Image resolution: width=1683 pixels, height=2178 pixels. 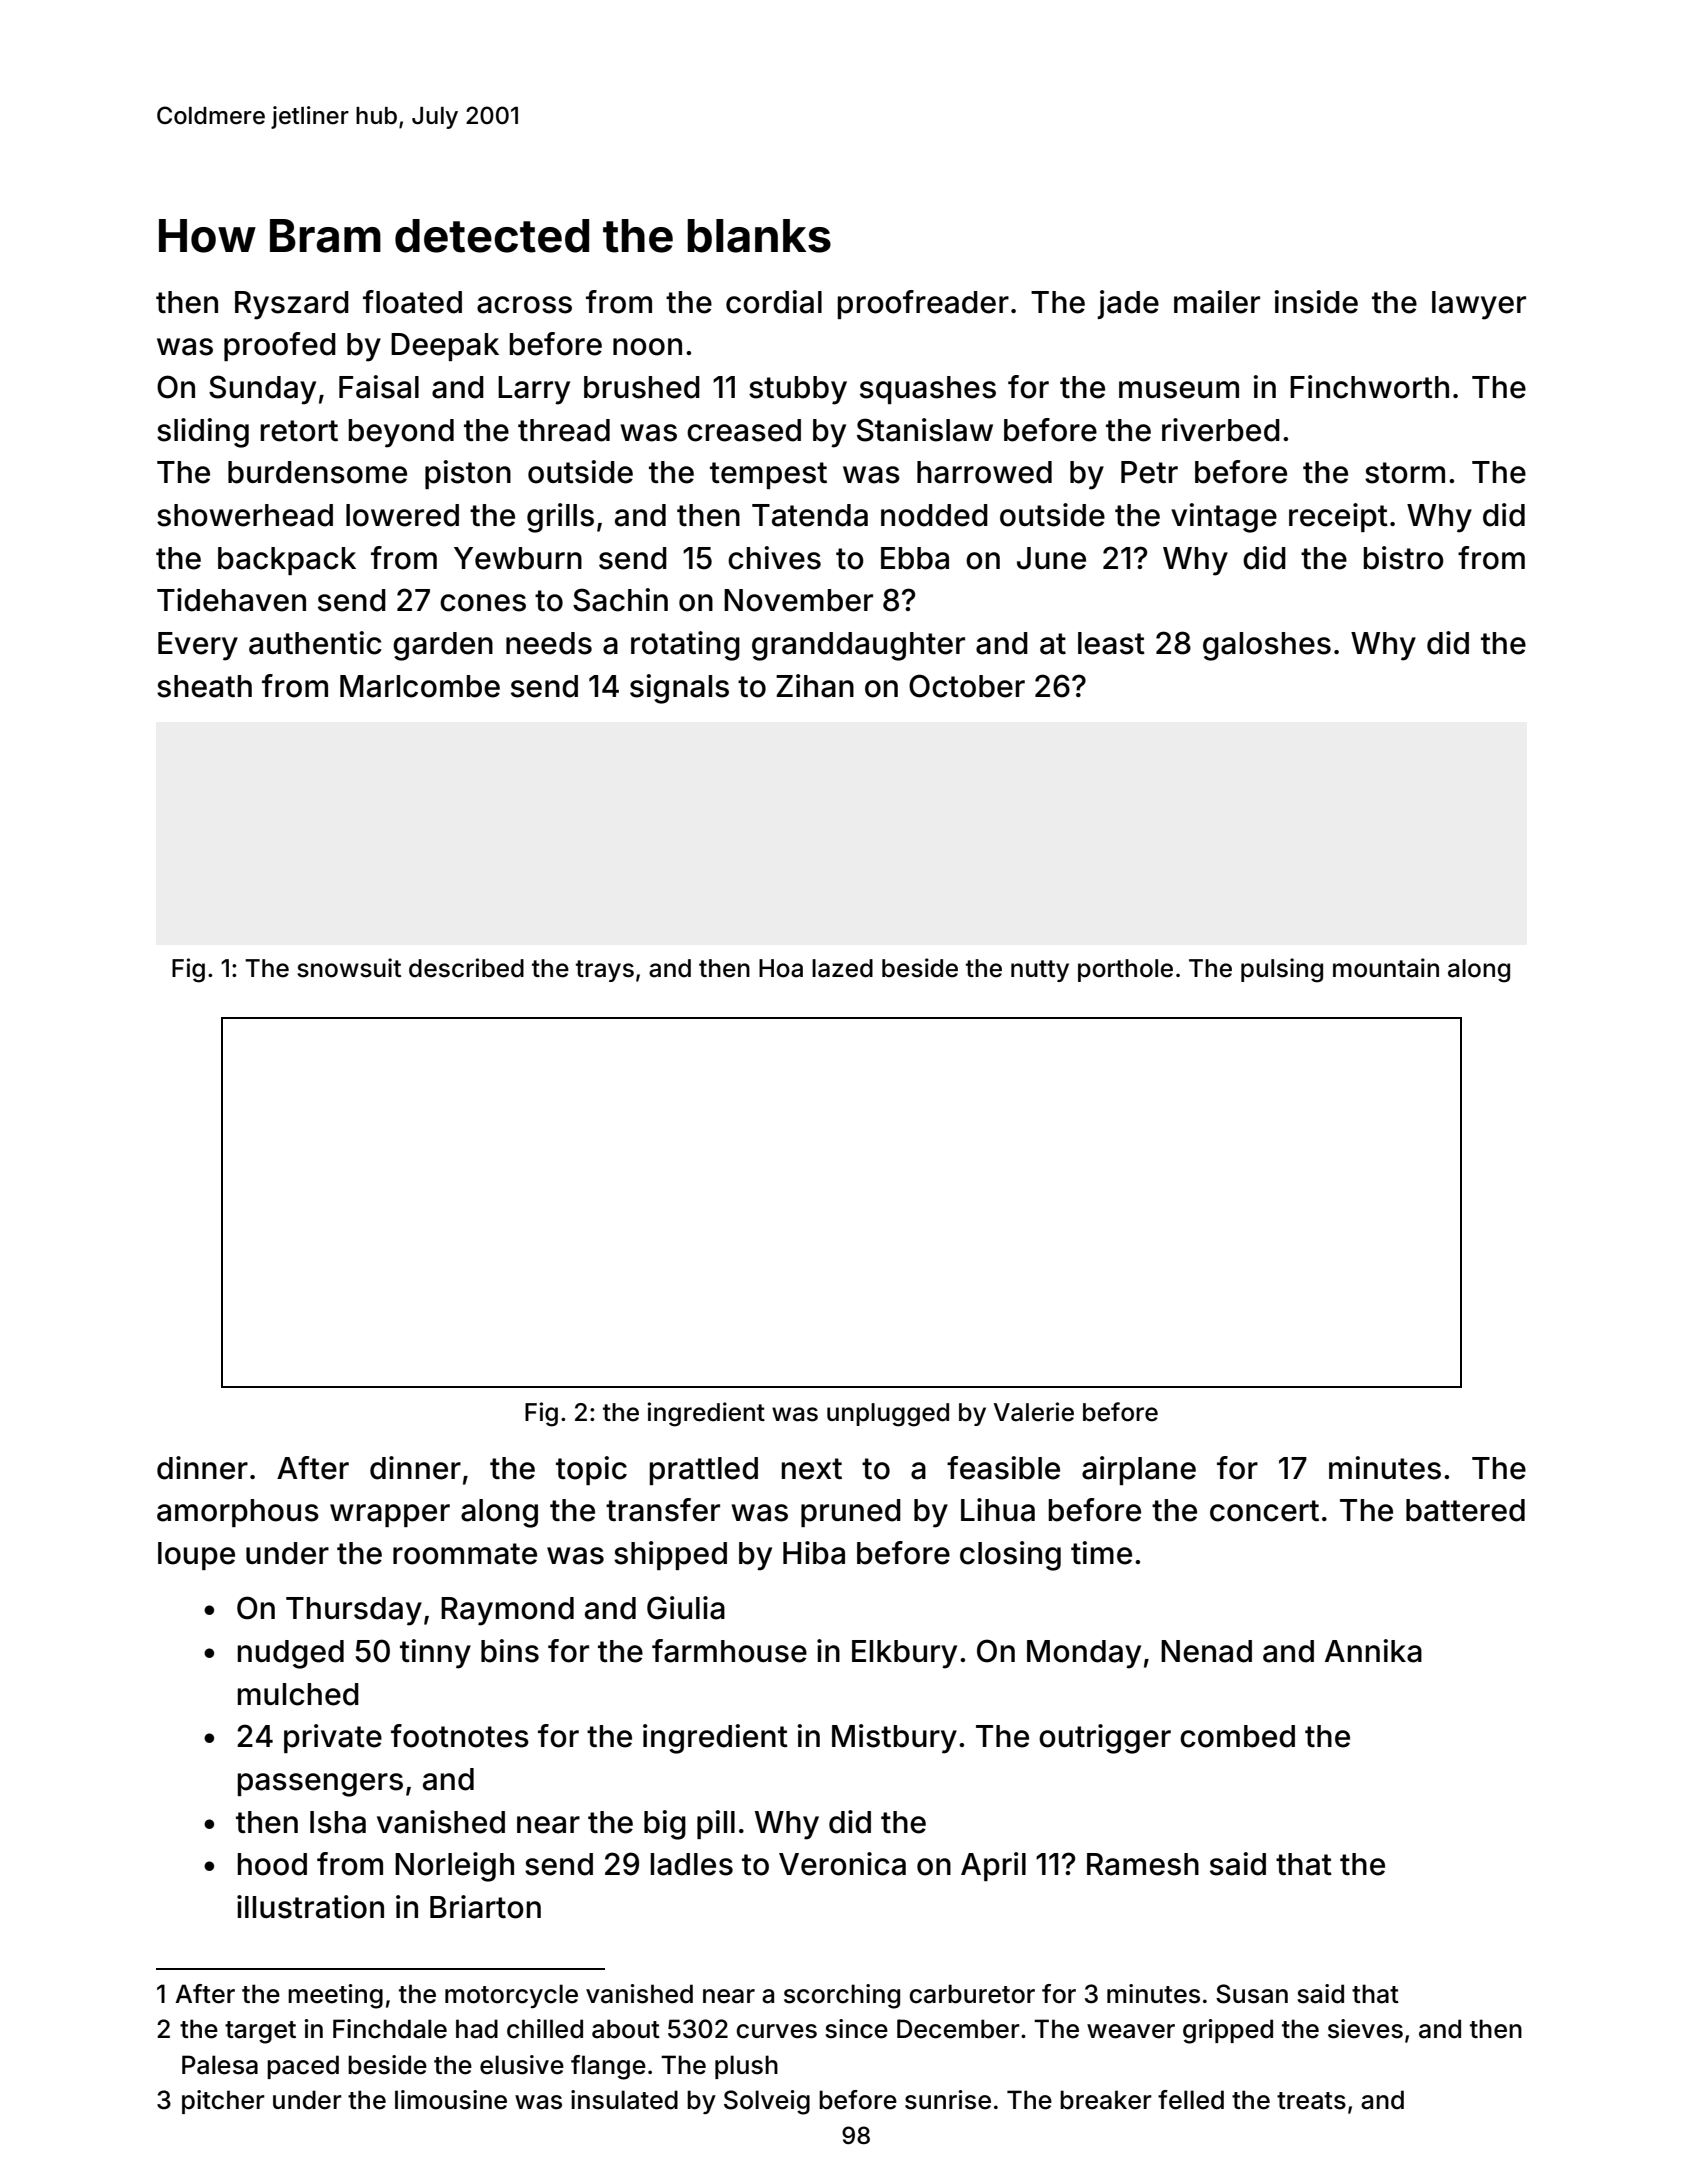 What do you see at coordinates (262, 390) in the page?
I see `Sunday` at bounding box center [262, 390].
